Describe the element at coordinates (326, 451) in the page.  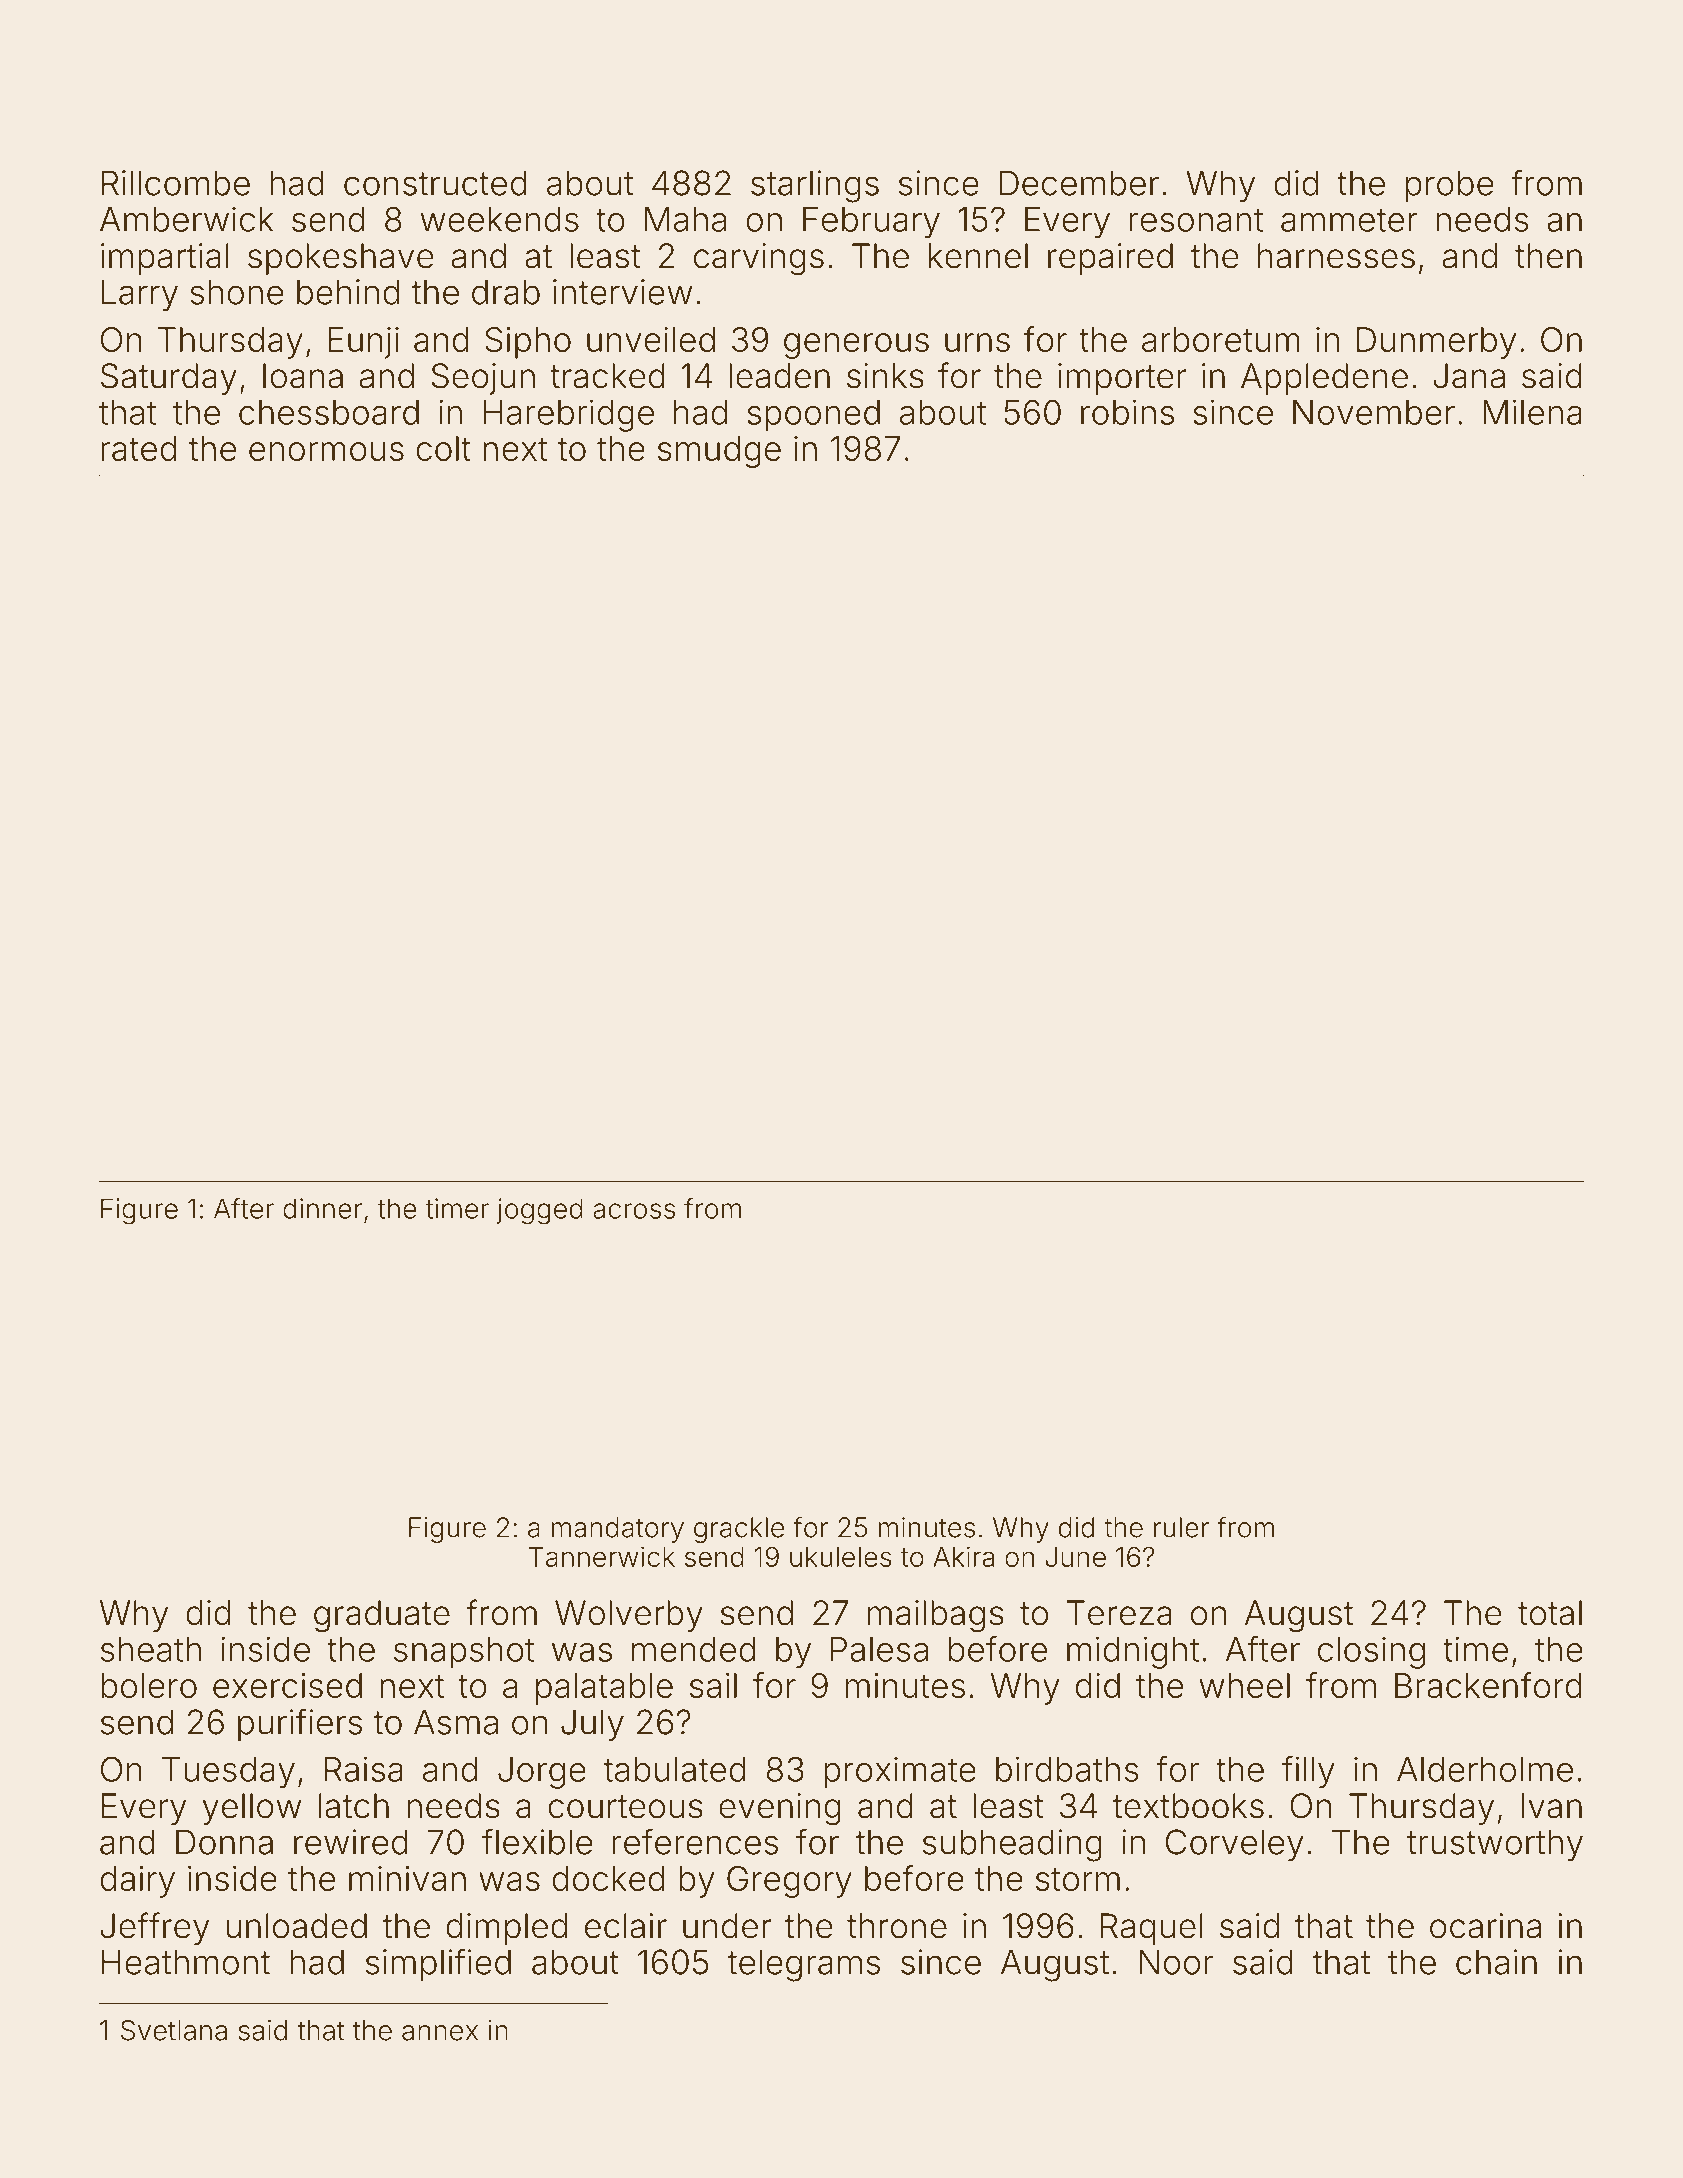
I see `enormous` at that location.
